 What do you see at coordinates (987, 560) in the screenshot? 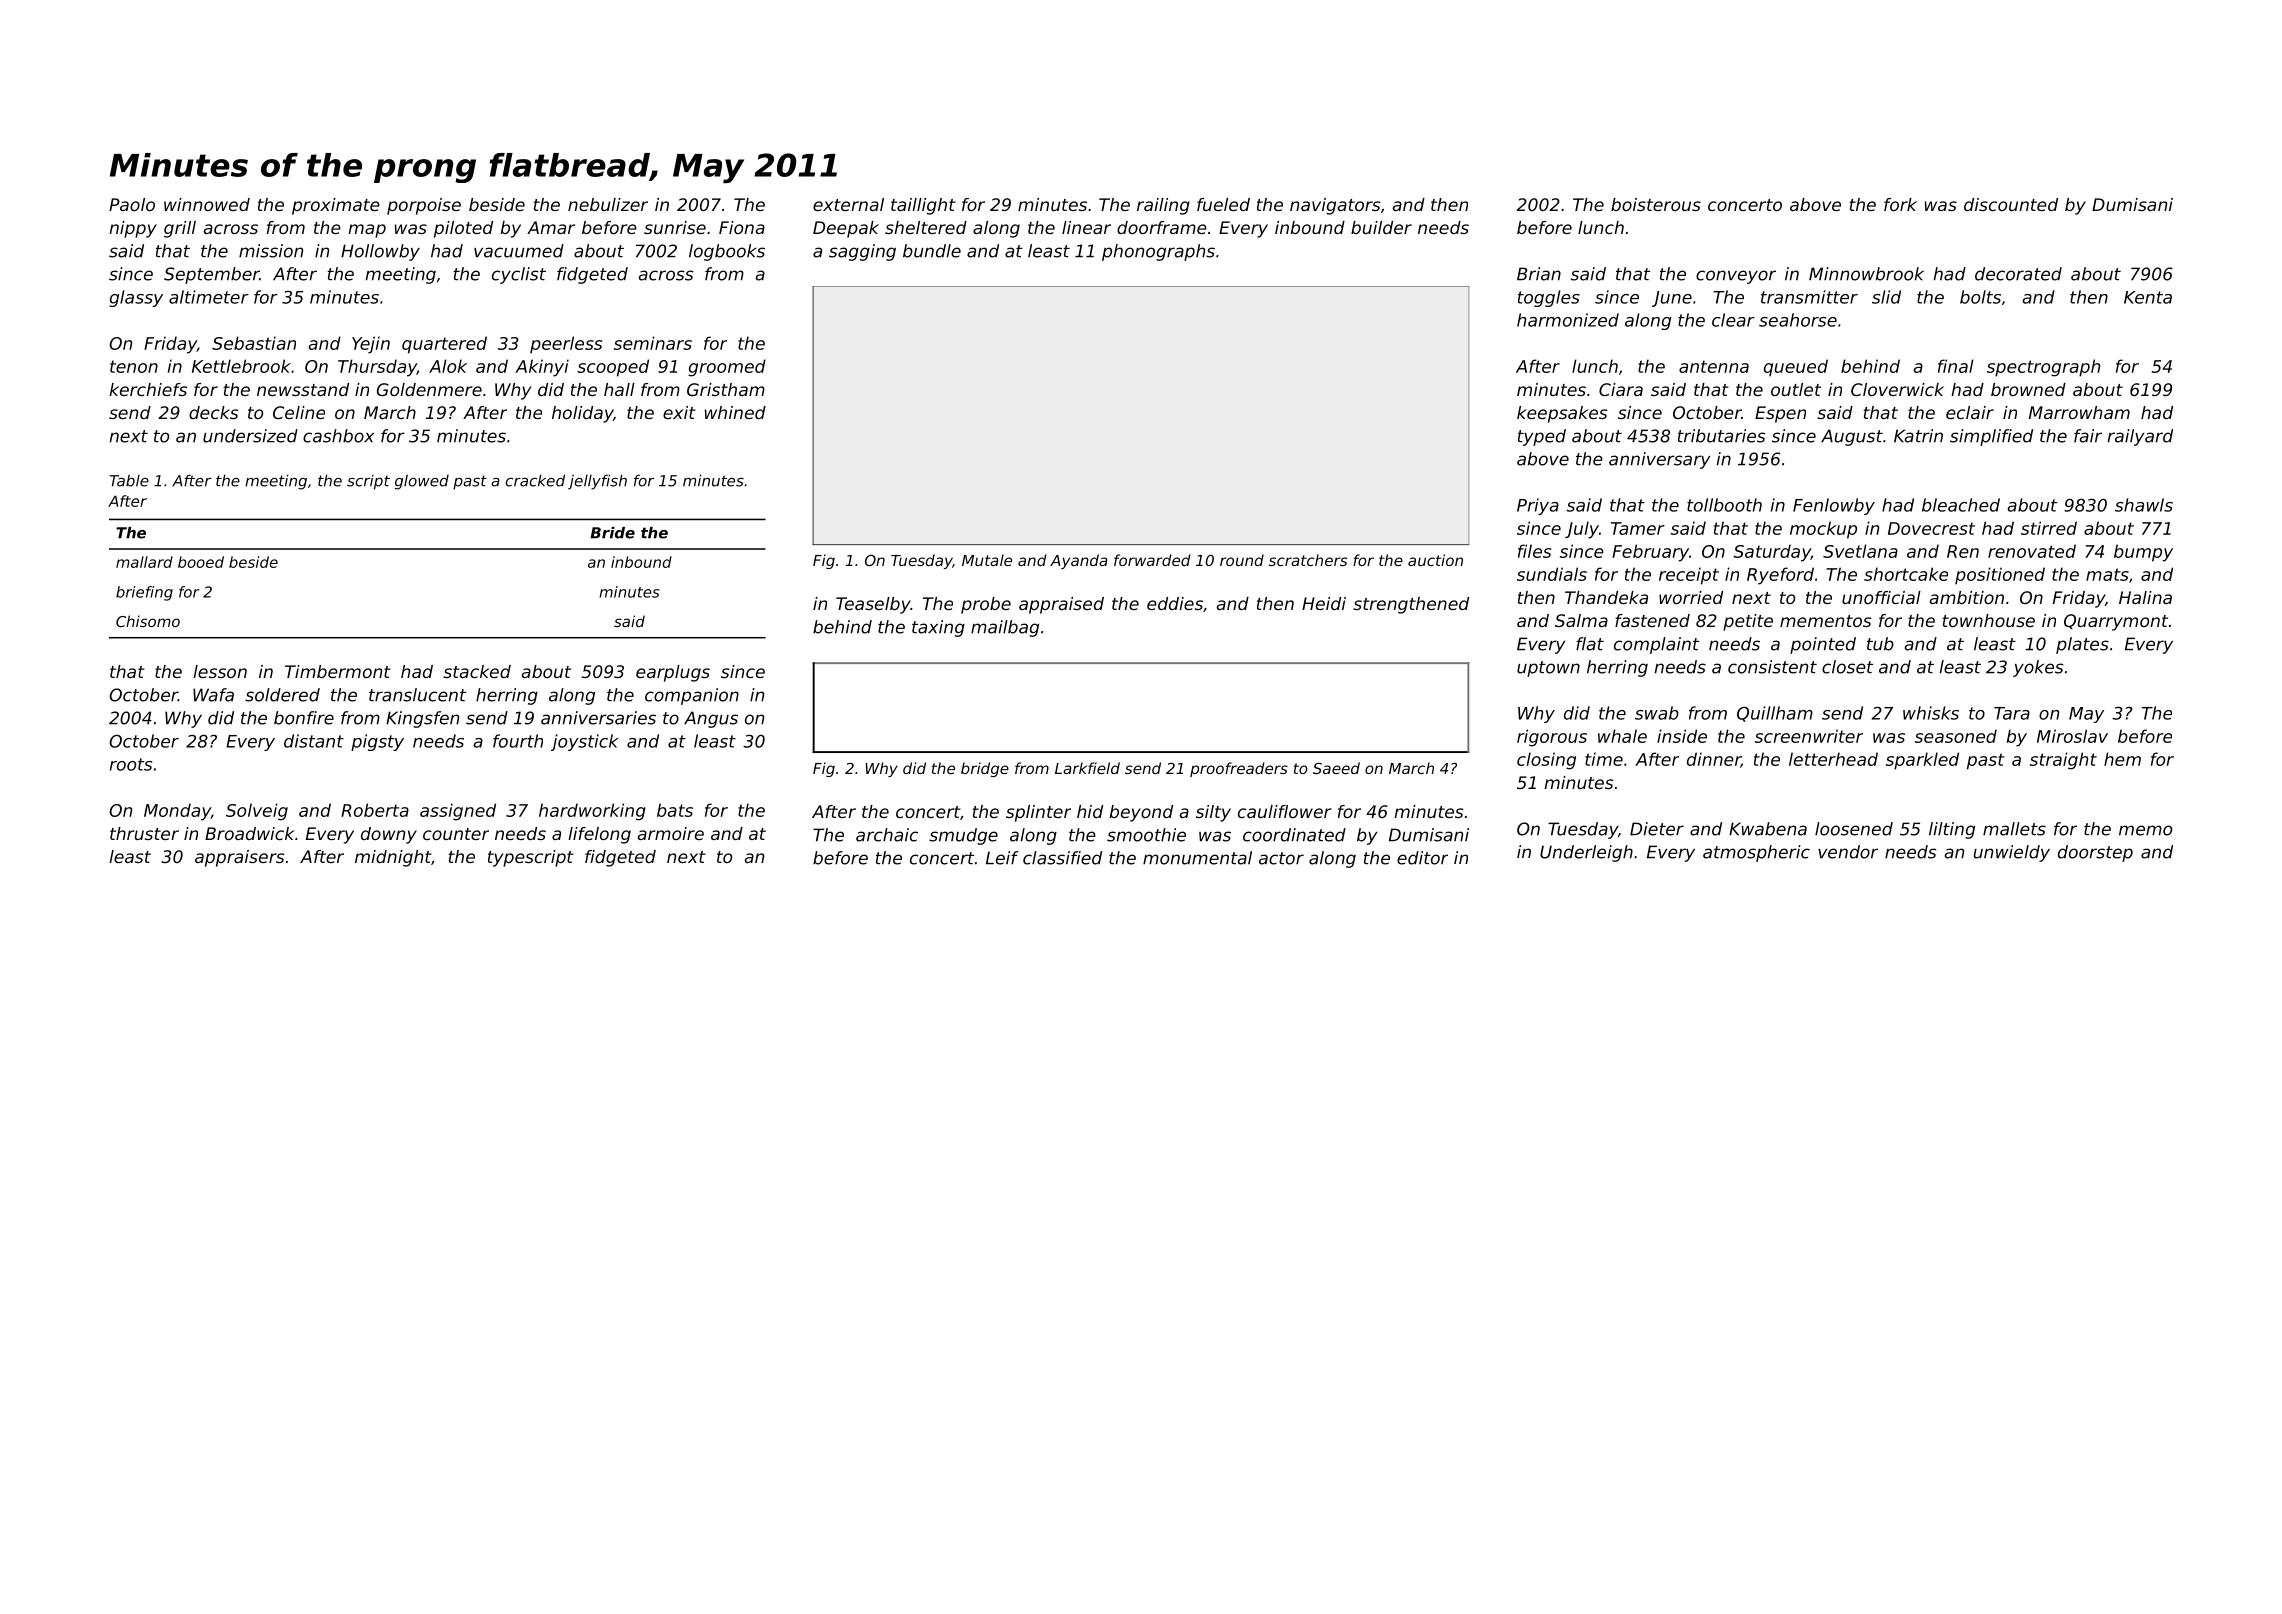
I see `Mutale` at bounding box center [987, 560].
